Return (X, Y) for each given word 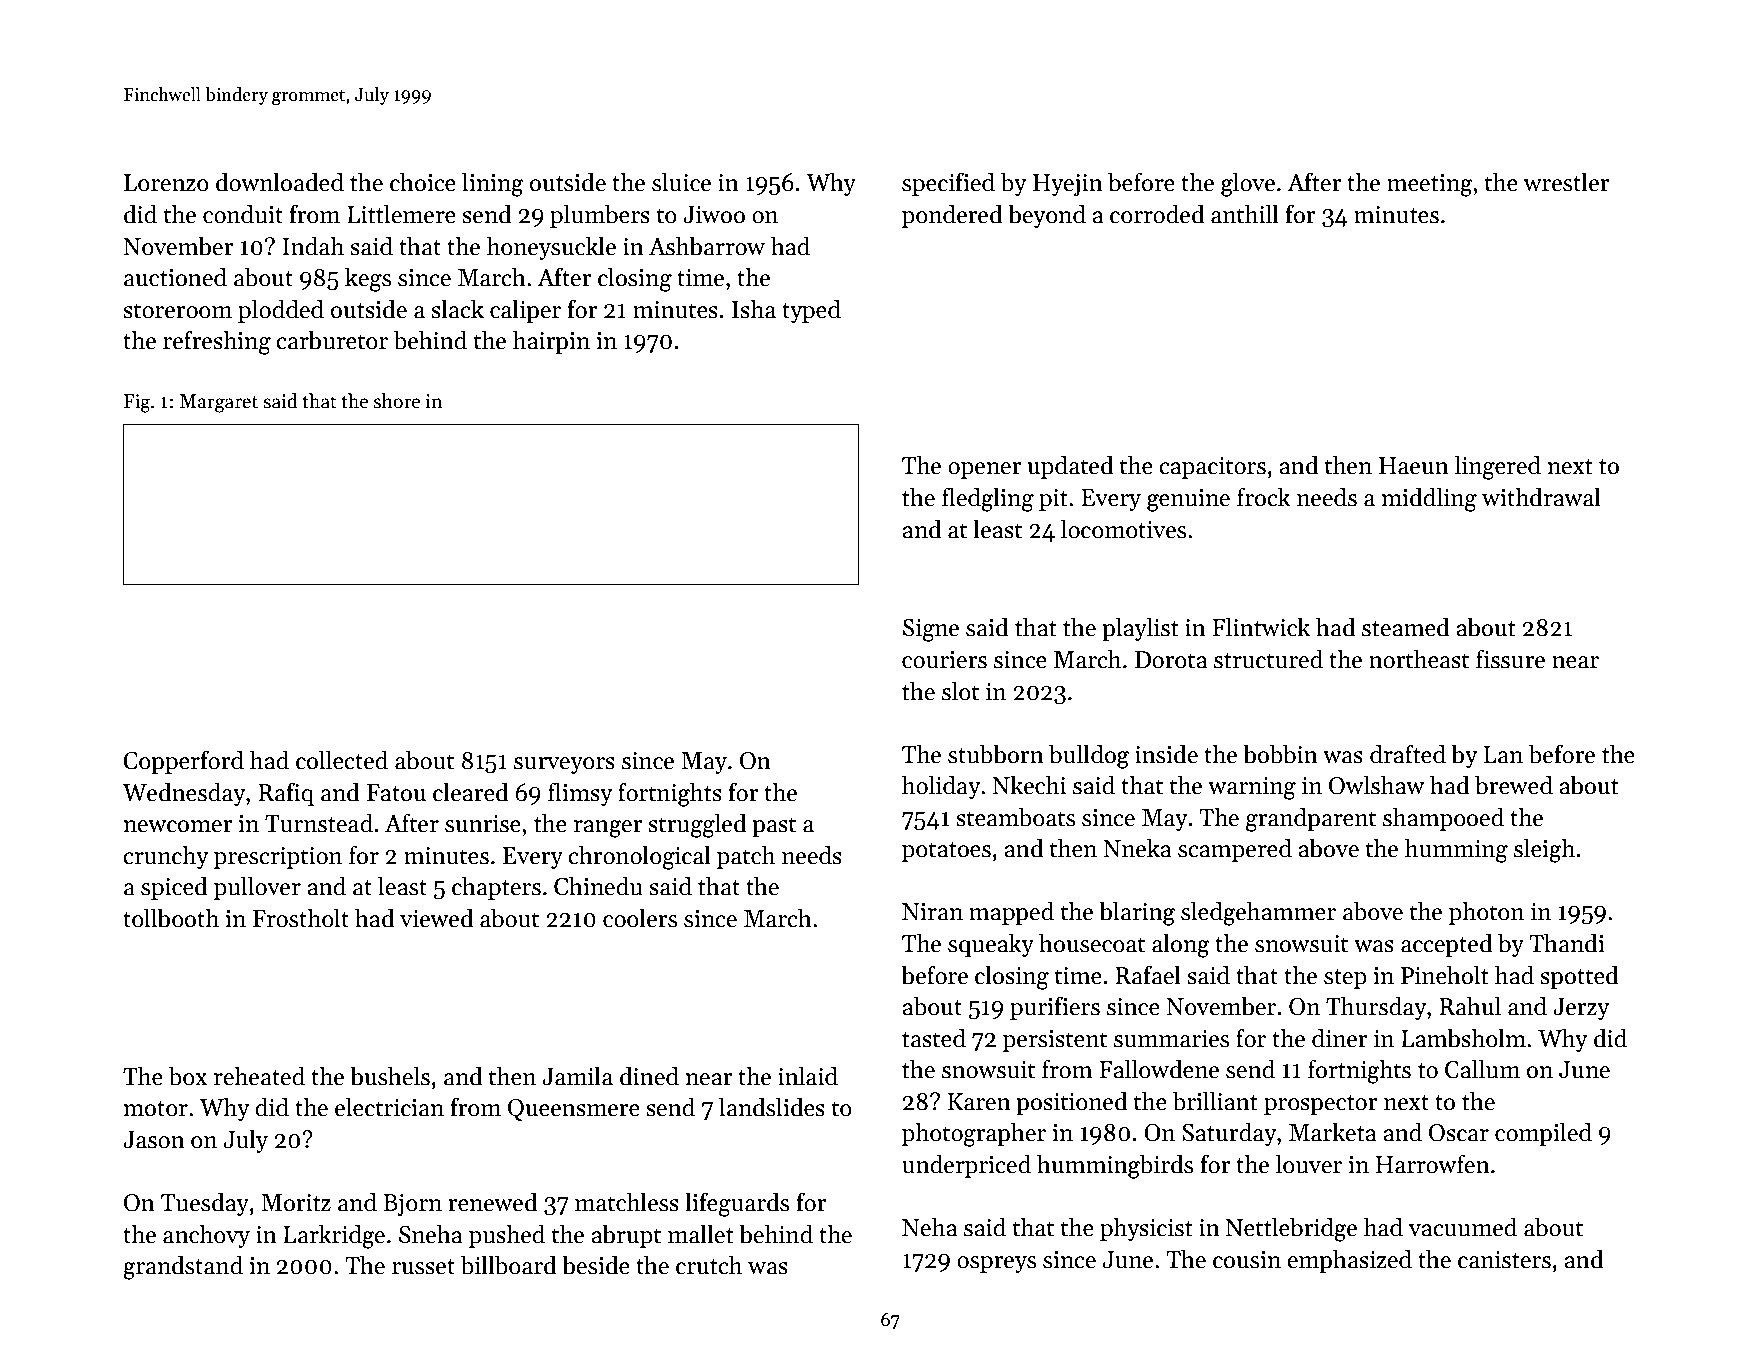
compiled (1543, 1134)
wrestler (1566, 182)
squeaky (991, 945)
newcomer (177, 826)
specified (948, 184)
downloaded (280, 182)
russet (423, 1267)
